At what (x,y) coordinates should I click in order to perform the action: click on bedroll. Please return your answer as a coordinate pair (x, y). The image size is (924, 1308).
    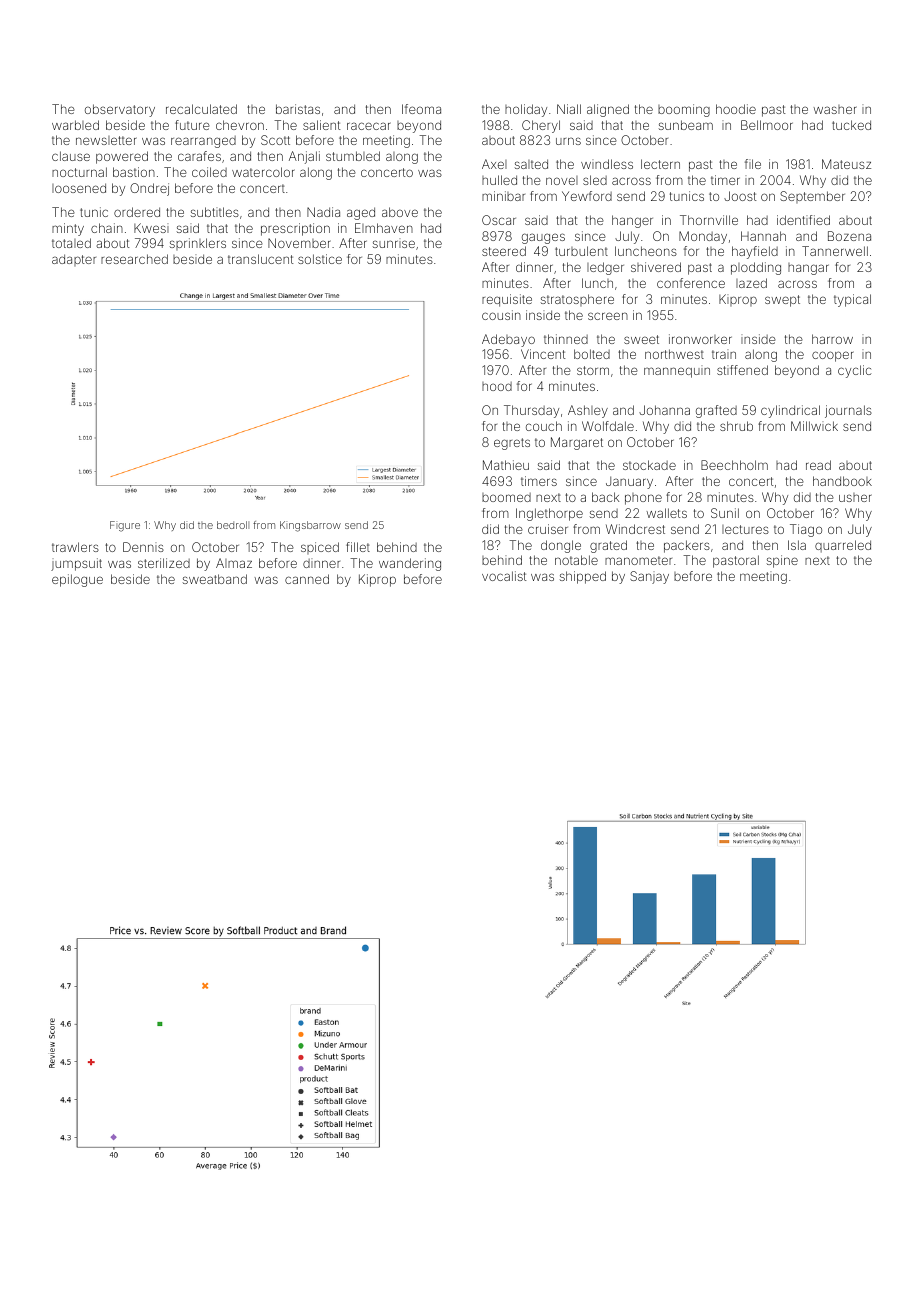
    Looking at the image, I should click on (233, 525).
